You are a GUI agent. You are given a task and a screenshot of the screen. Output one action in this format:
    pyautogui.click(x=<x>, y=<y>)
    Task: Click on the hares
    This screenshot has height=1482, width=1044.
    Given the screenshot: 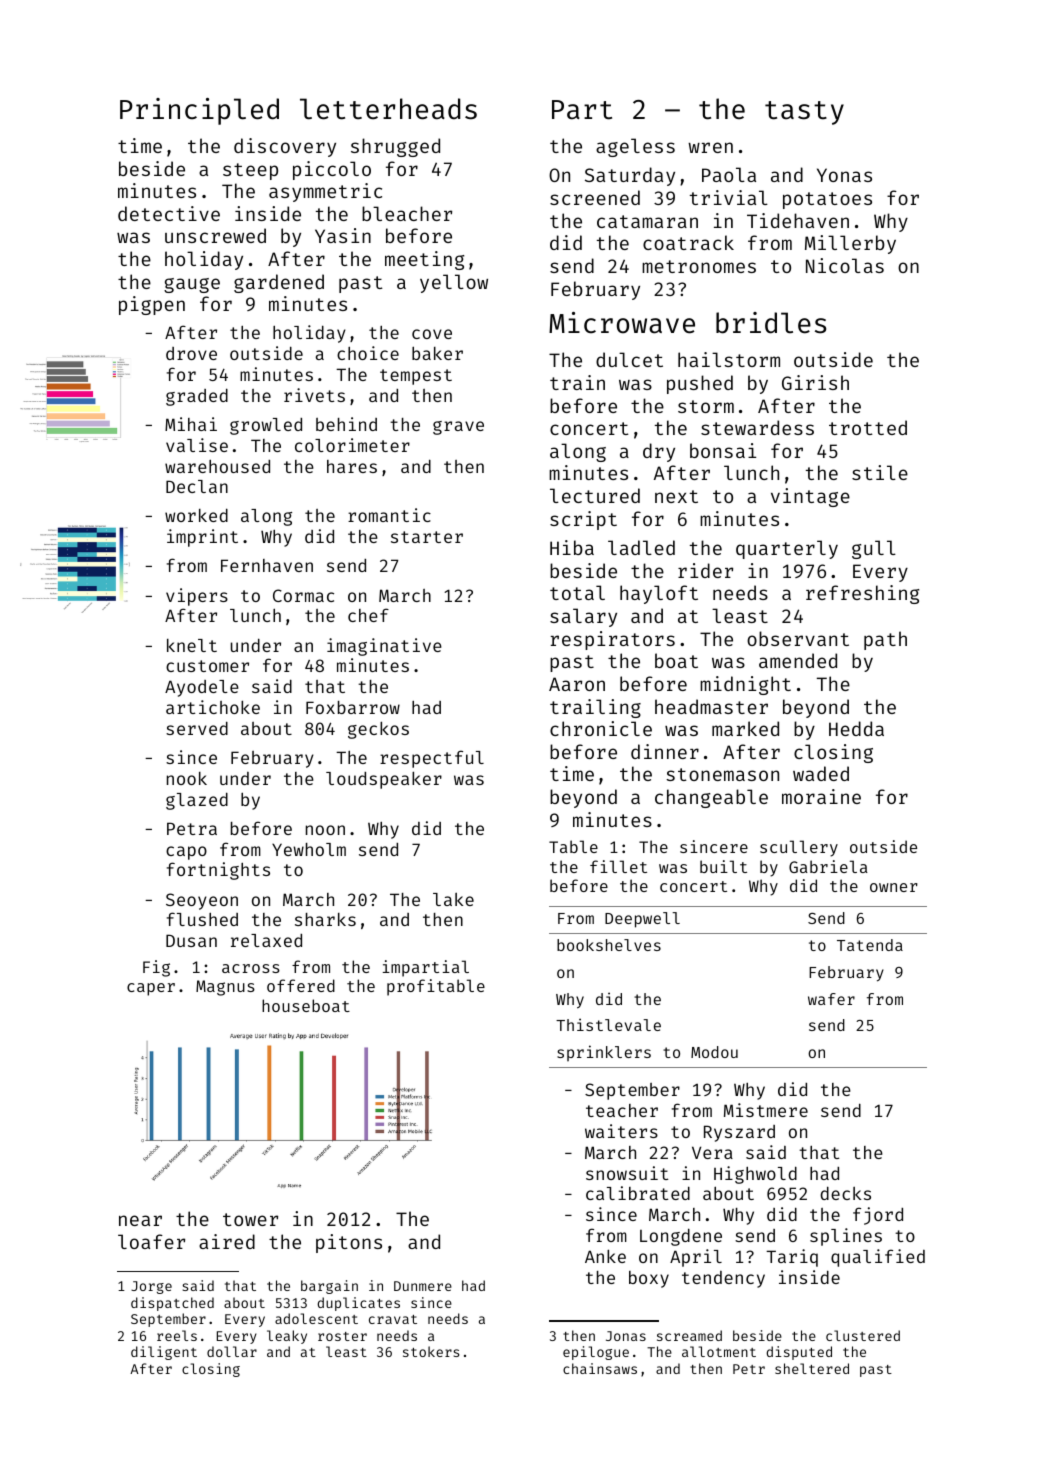 What is the action you would take?
    pyautogui.click(x=352, y=466)
